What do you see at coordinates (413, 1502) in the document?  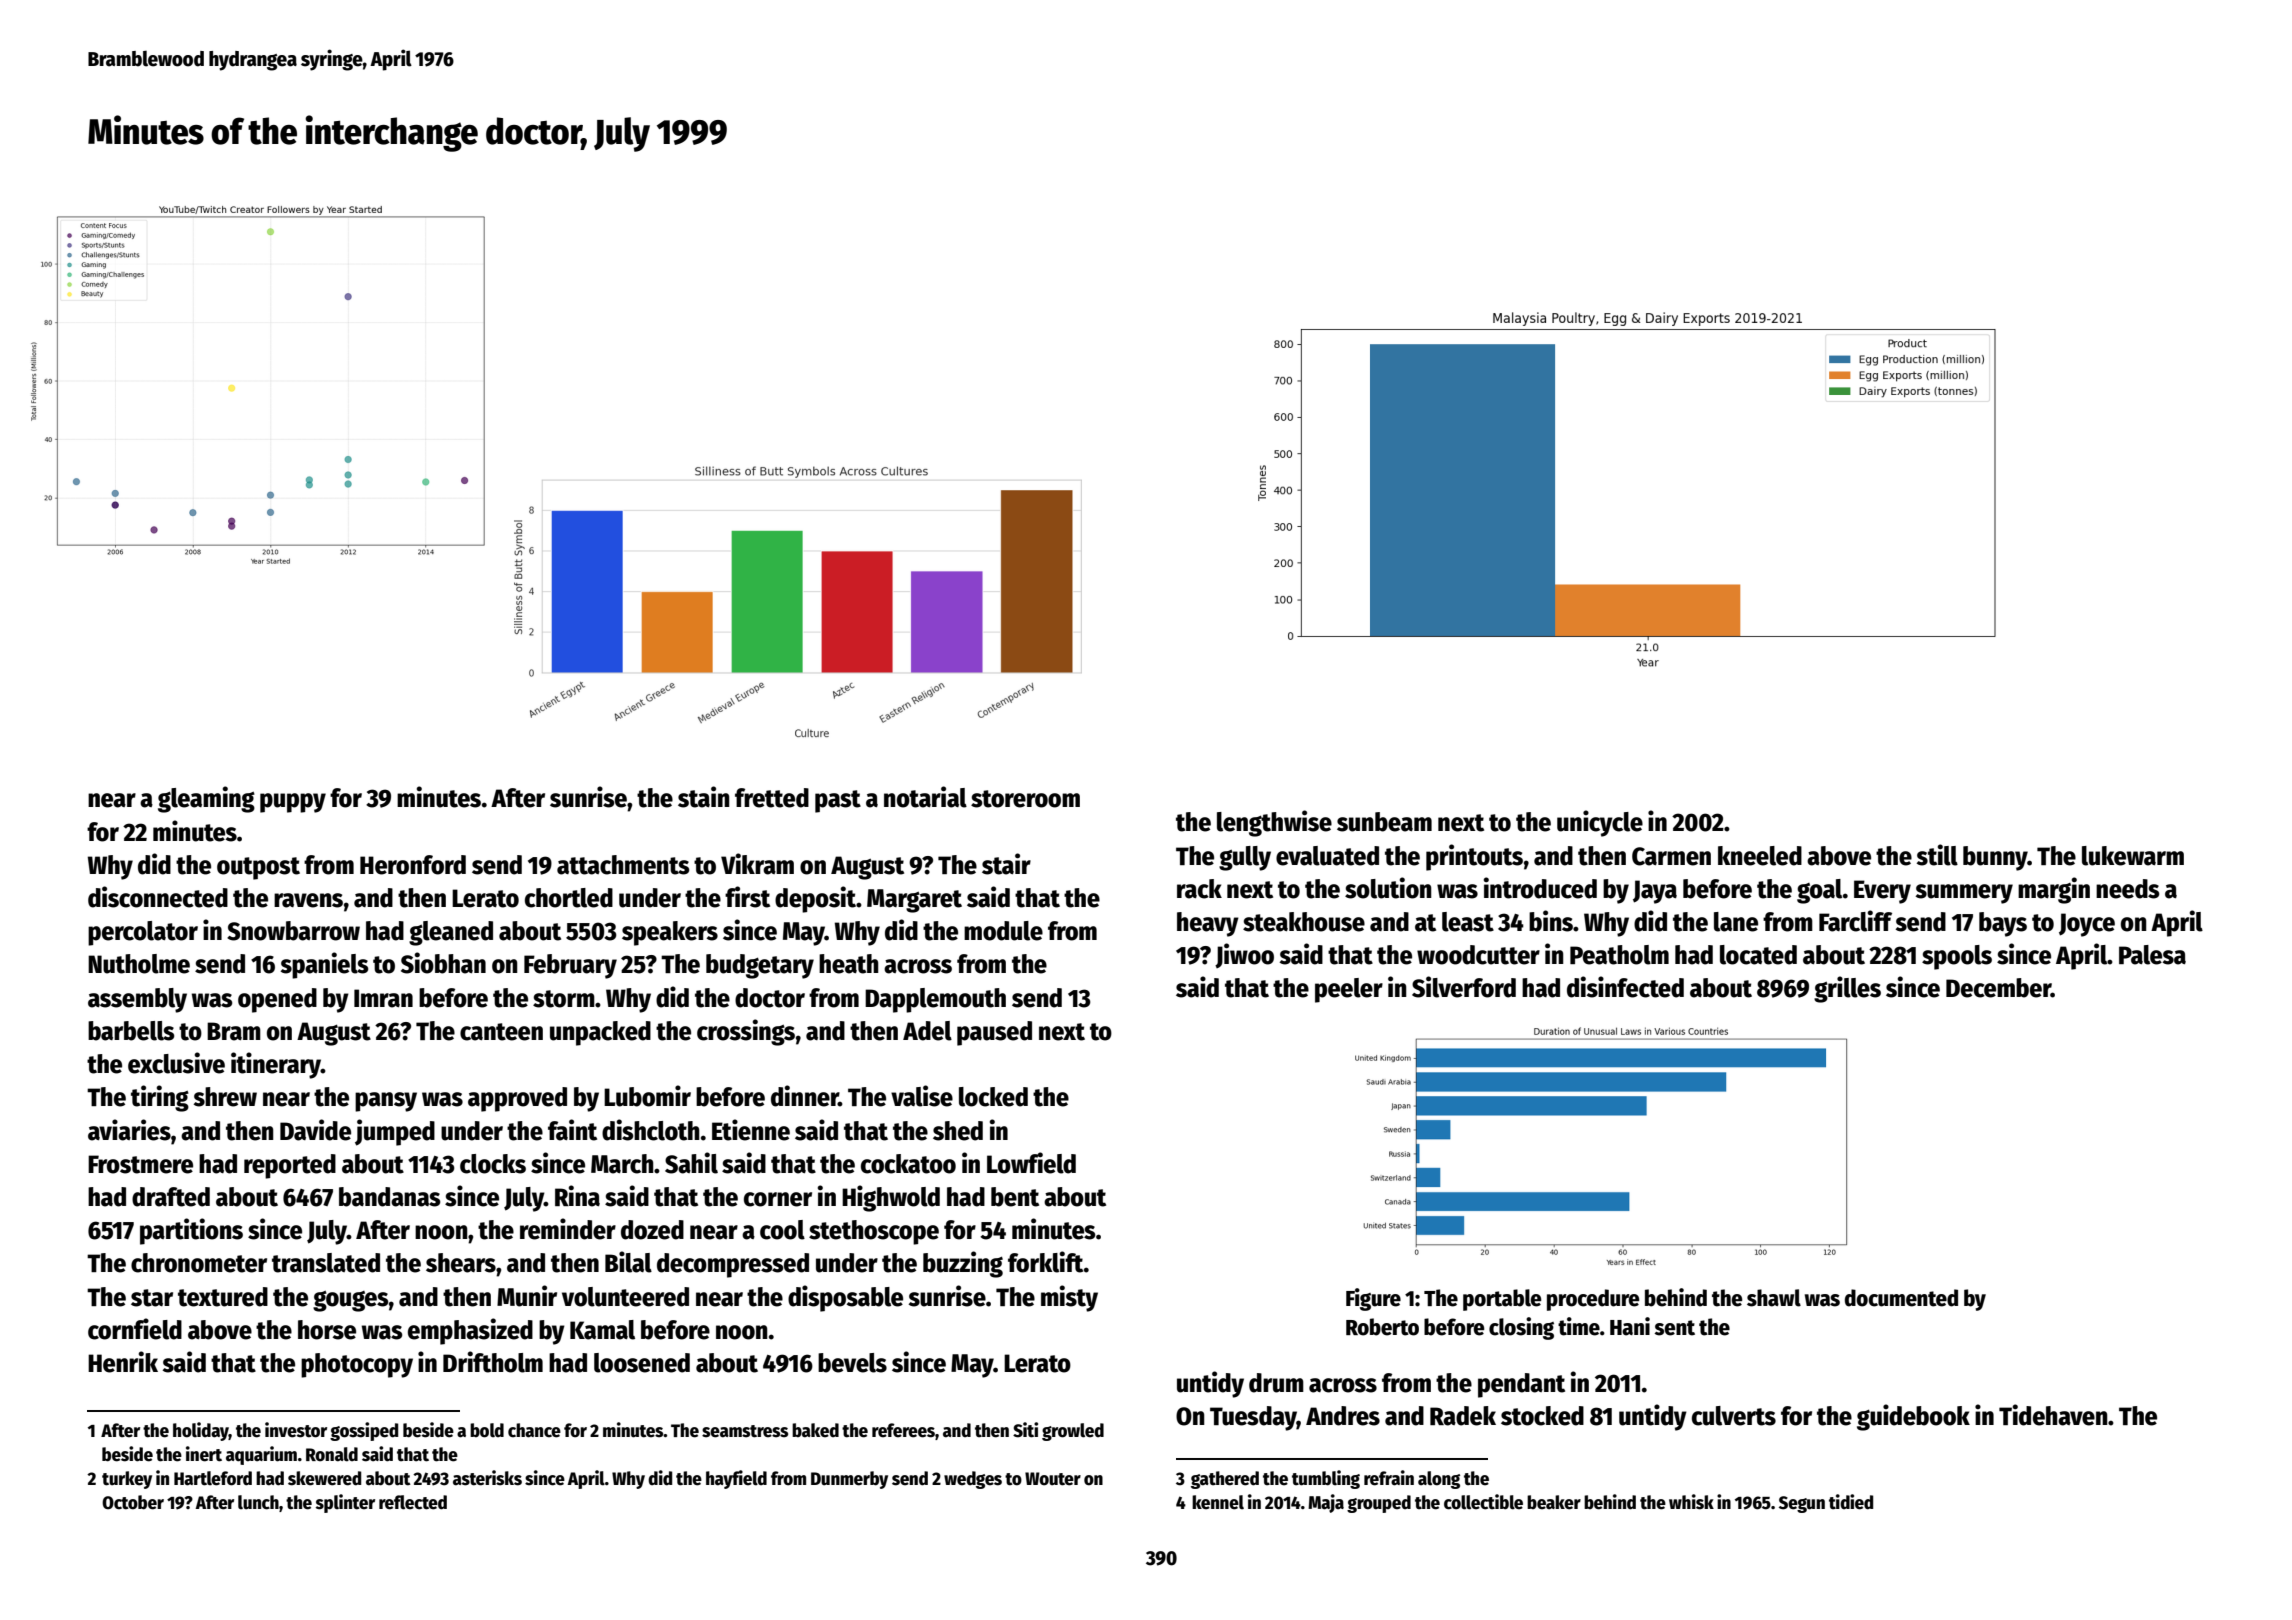 I see `reflected` at bounding box center [413, 1502].
